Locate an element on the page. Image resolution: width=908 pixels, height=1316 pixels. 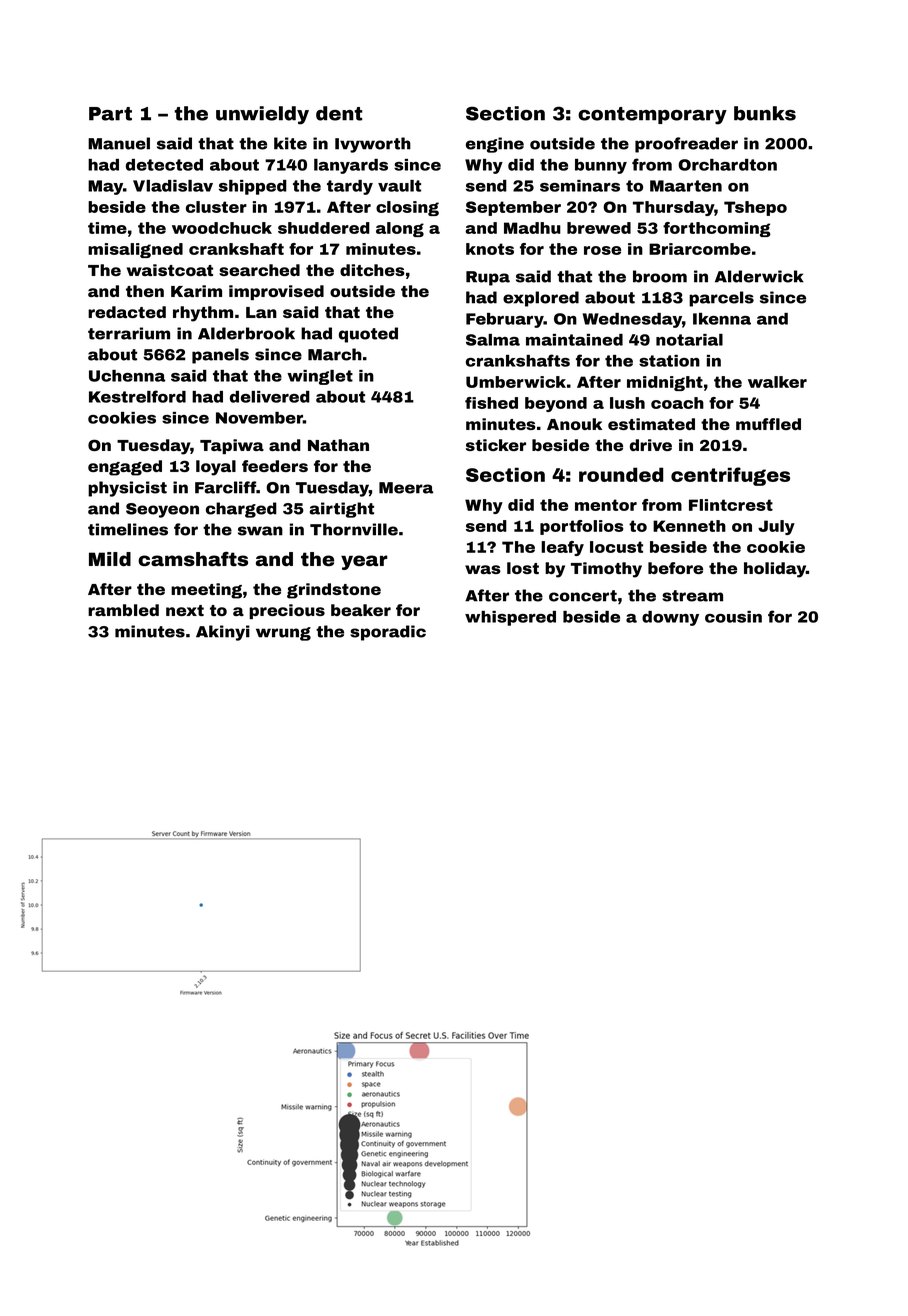
Meera is located at coordinates (406, 488).
